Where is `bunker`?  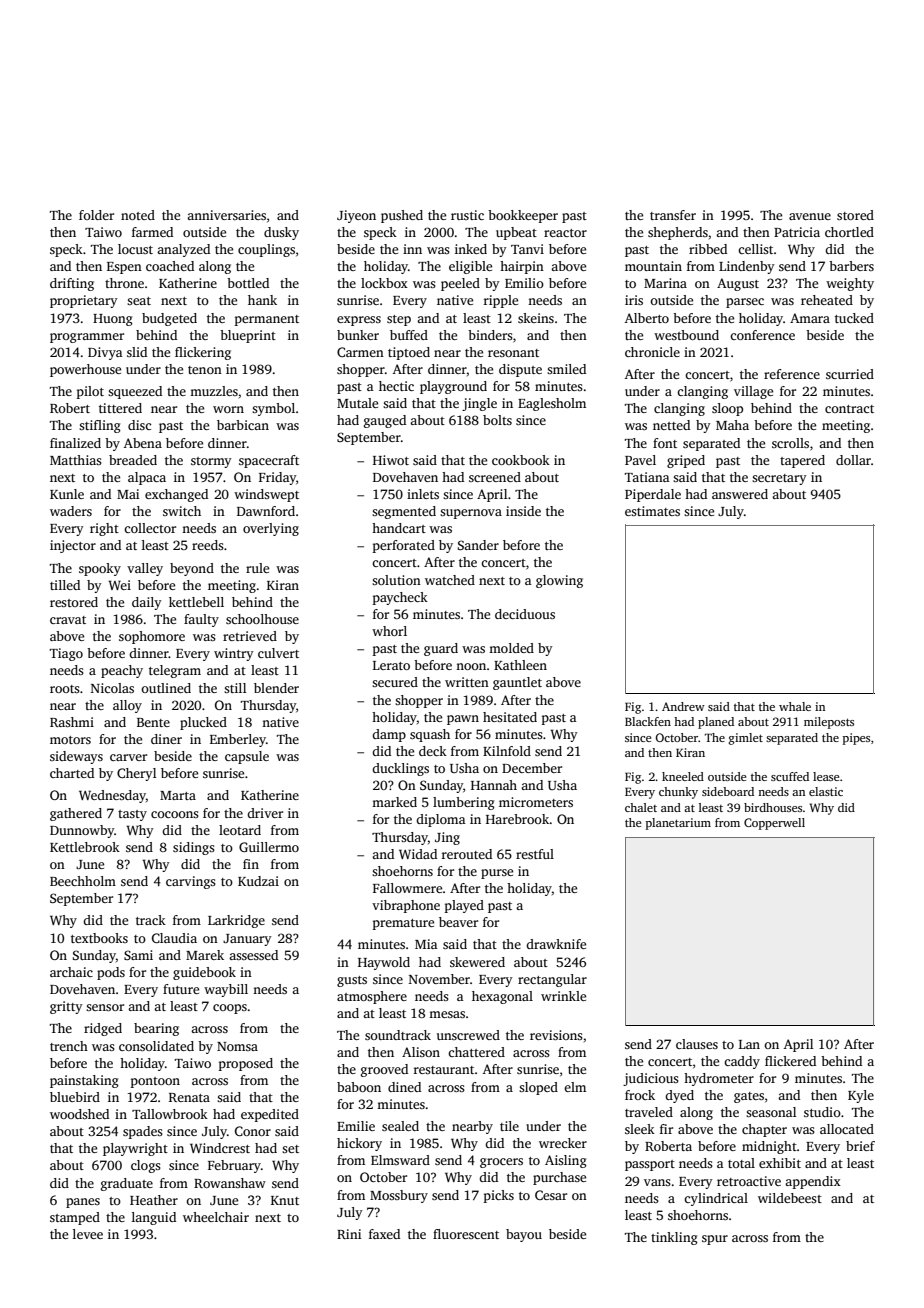
bunker is located at coordinates (358, 335).
